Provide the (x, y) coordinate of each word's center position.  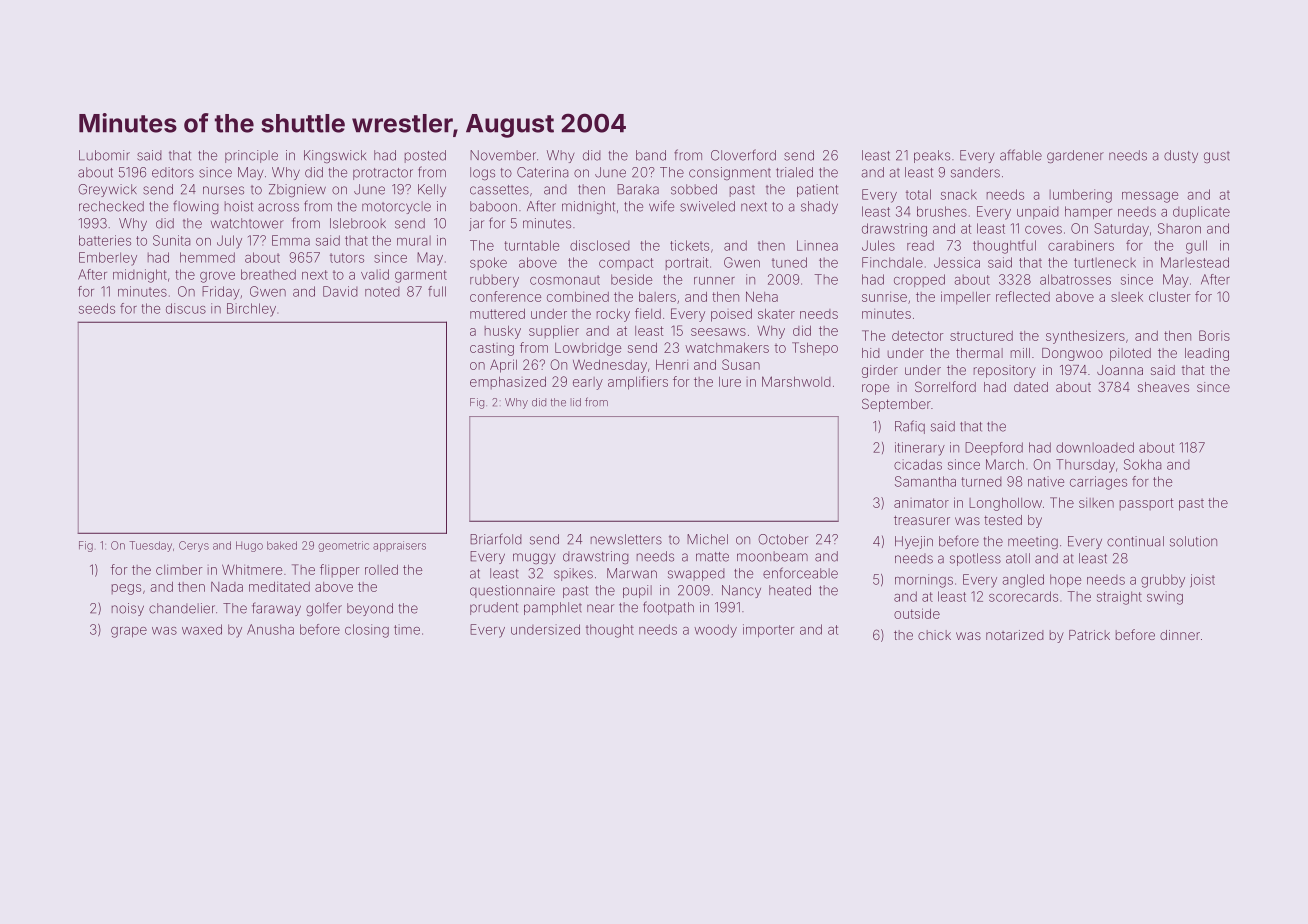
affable (1021, 155)
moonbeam (772, 556)
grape (129, 632)
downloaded (1095, 447)
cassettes (499, 190)
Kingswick (335, 156)
